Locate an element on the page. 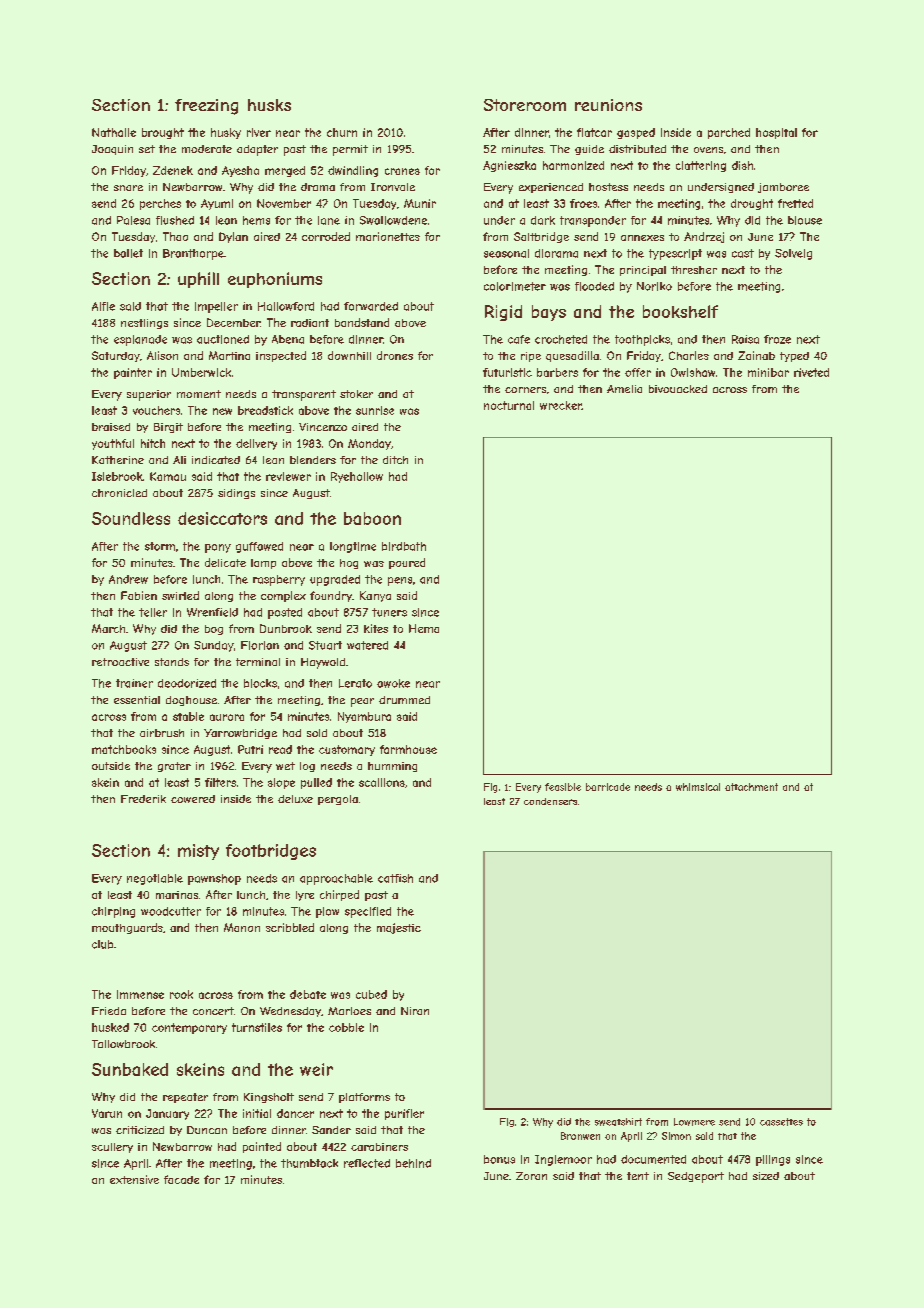  reunions is located at coordinates (608, 105).
